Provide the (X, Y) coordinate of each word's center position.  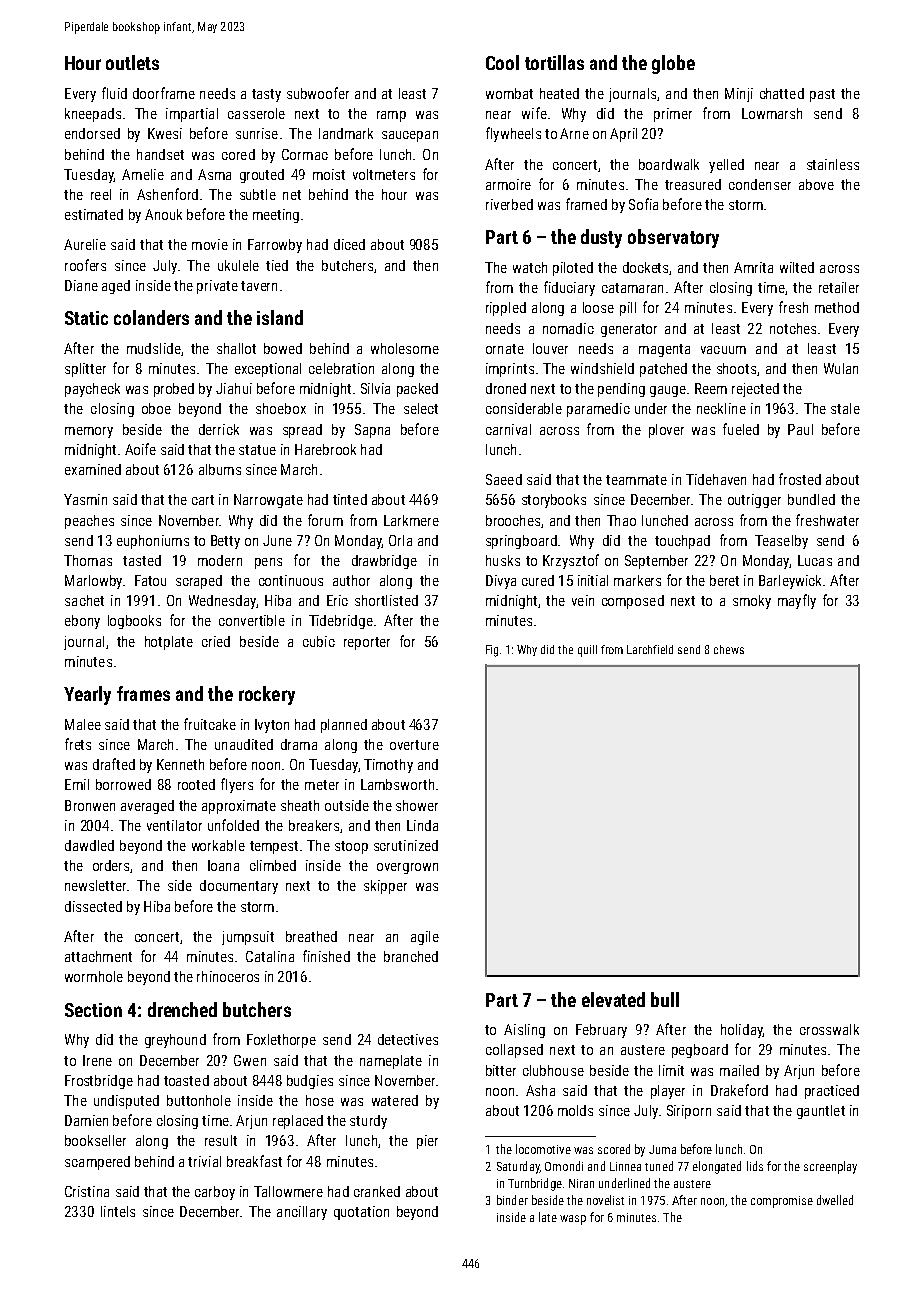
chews (729, 649)
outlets (132, 62)
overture (414, 745)
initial (593, 580)
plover (666, 431)
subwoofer (318, 93)
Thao (621, 520)
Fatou (150, 580)
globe (673, 64)
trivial (204, 1161)
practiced (832, 1092)
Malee (83, 724)
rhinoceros (228, 976)
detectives (408, 1039)
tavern (259, 286)
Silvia (375, 388)
